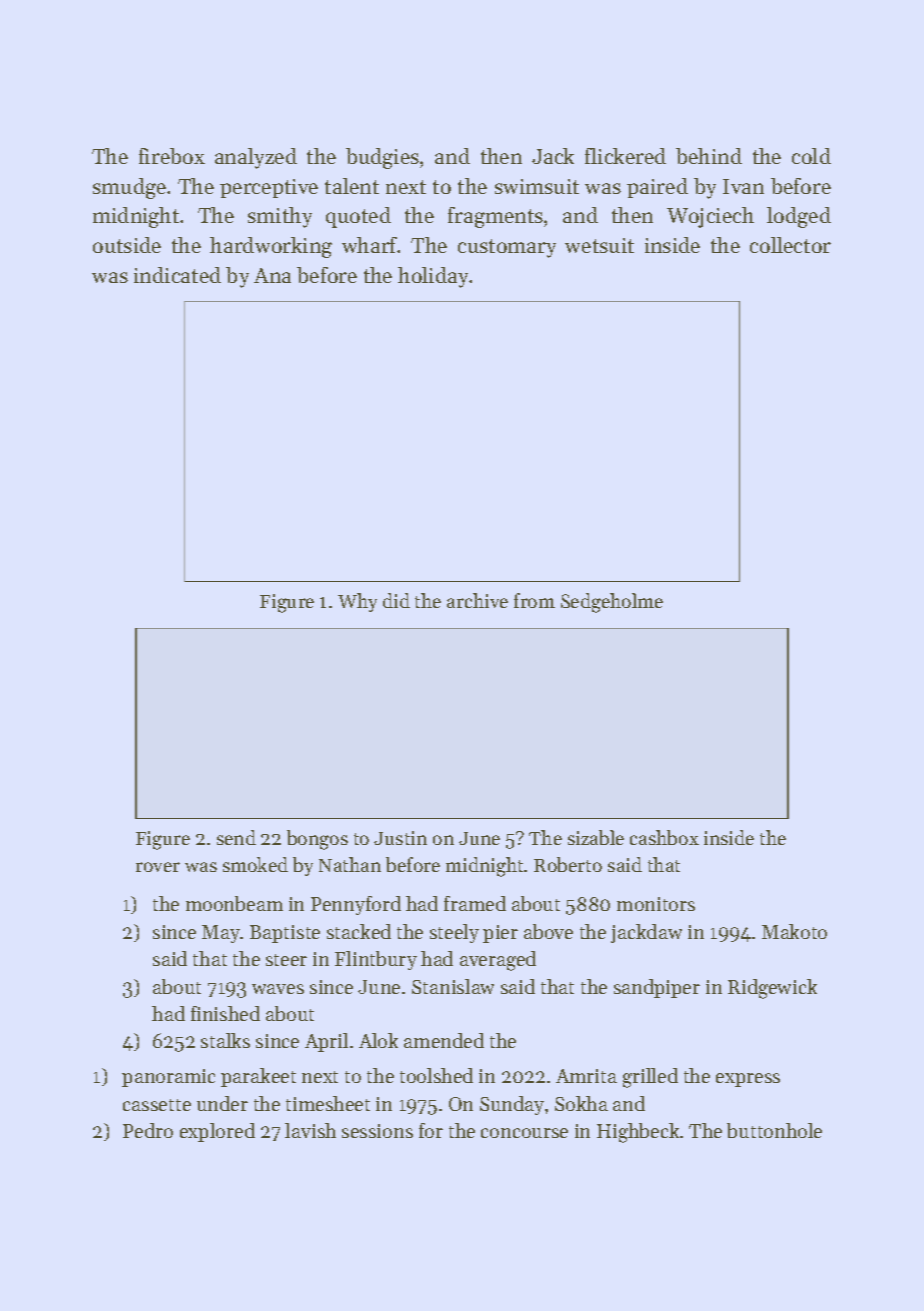  What do you see at coordinates (148, 1130) in the screenshot?
I see `Pedro` at bounding box center [148, 1130].
